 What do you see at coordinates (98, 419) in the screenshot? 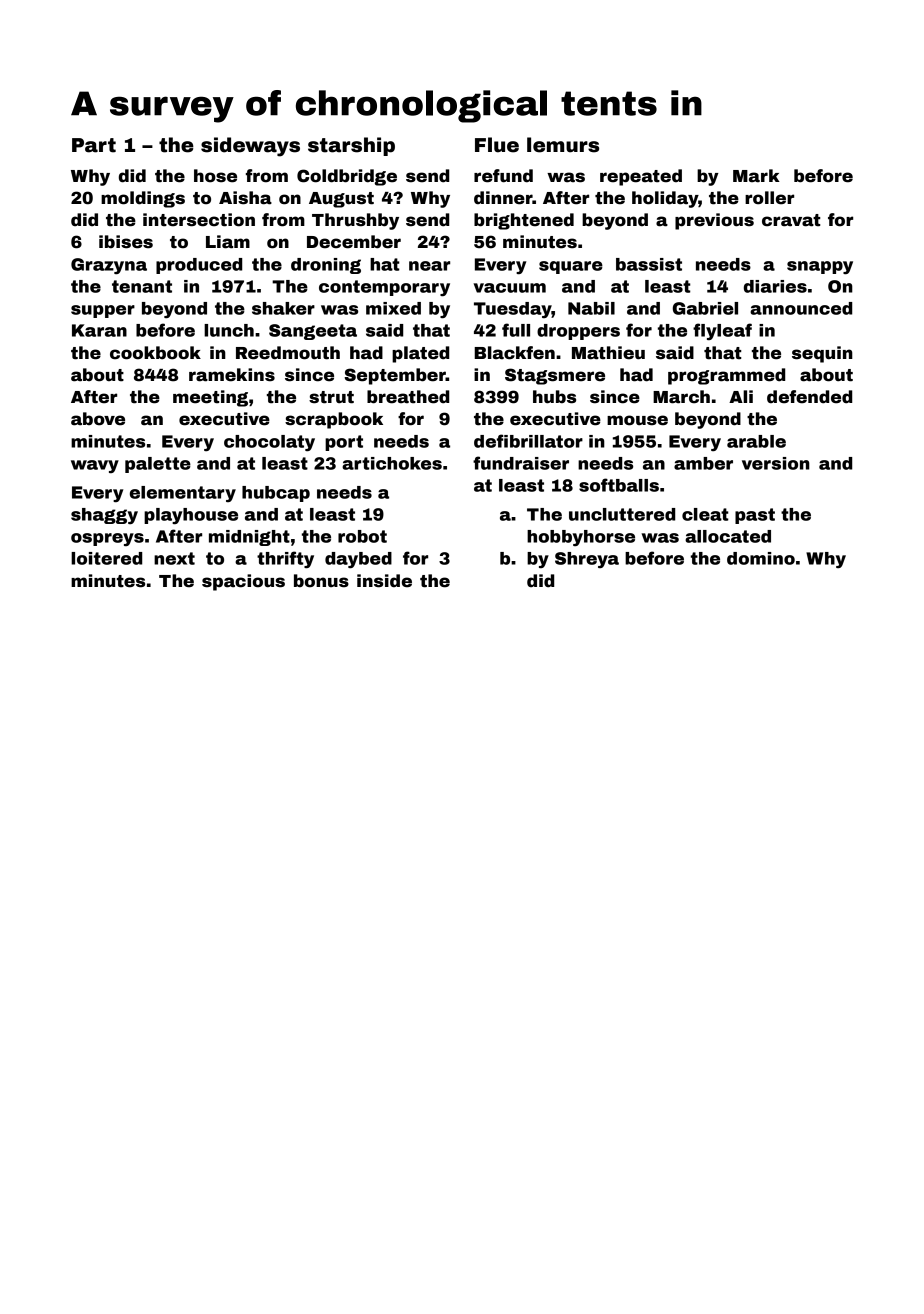
I see `above` at bounding box center [98, 419].
